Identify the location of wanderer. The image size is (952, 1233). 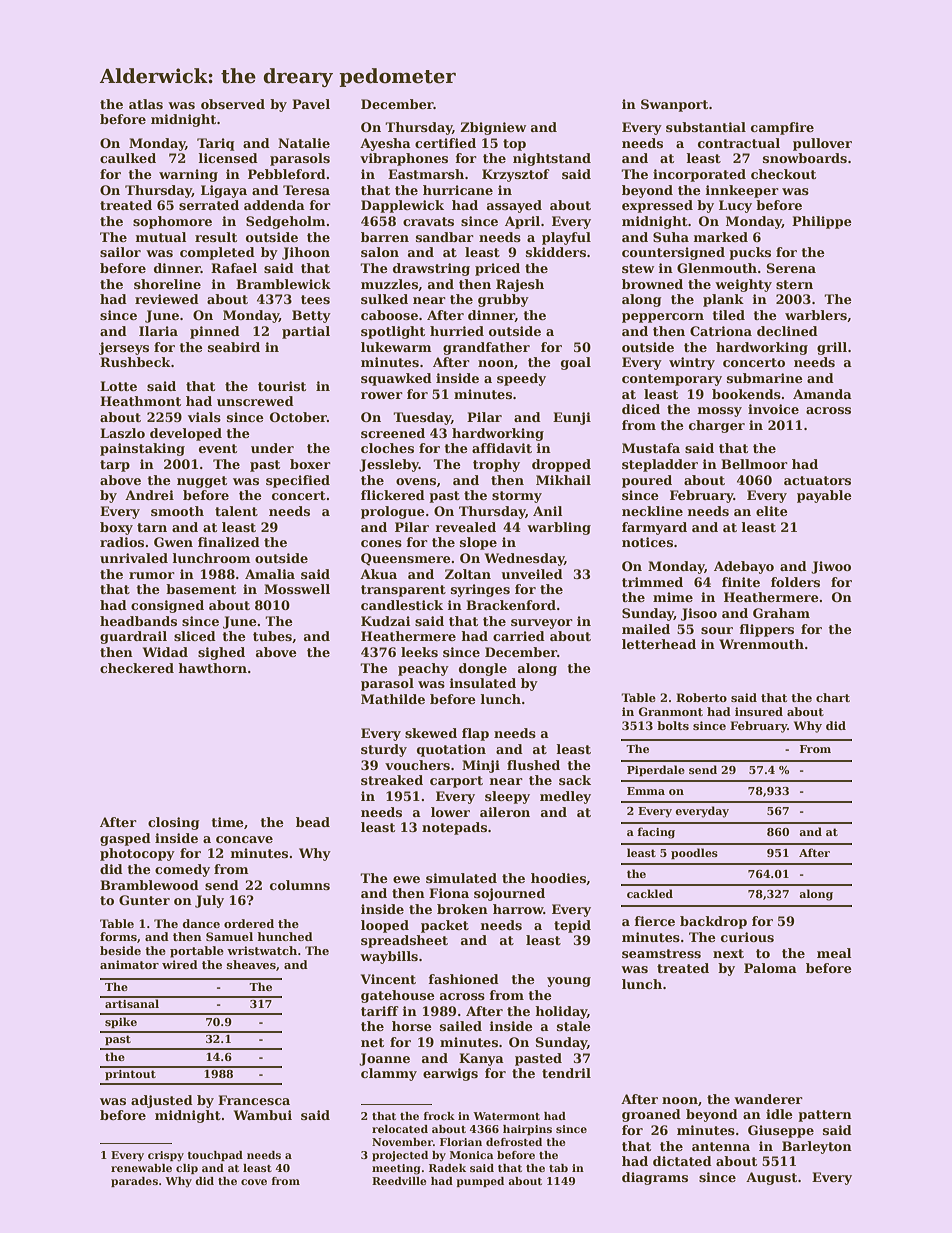
(768, 1099).
